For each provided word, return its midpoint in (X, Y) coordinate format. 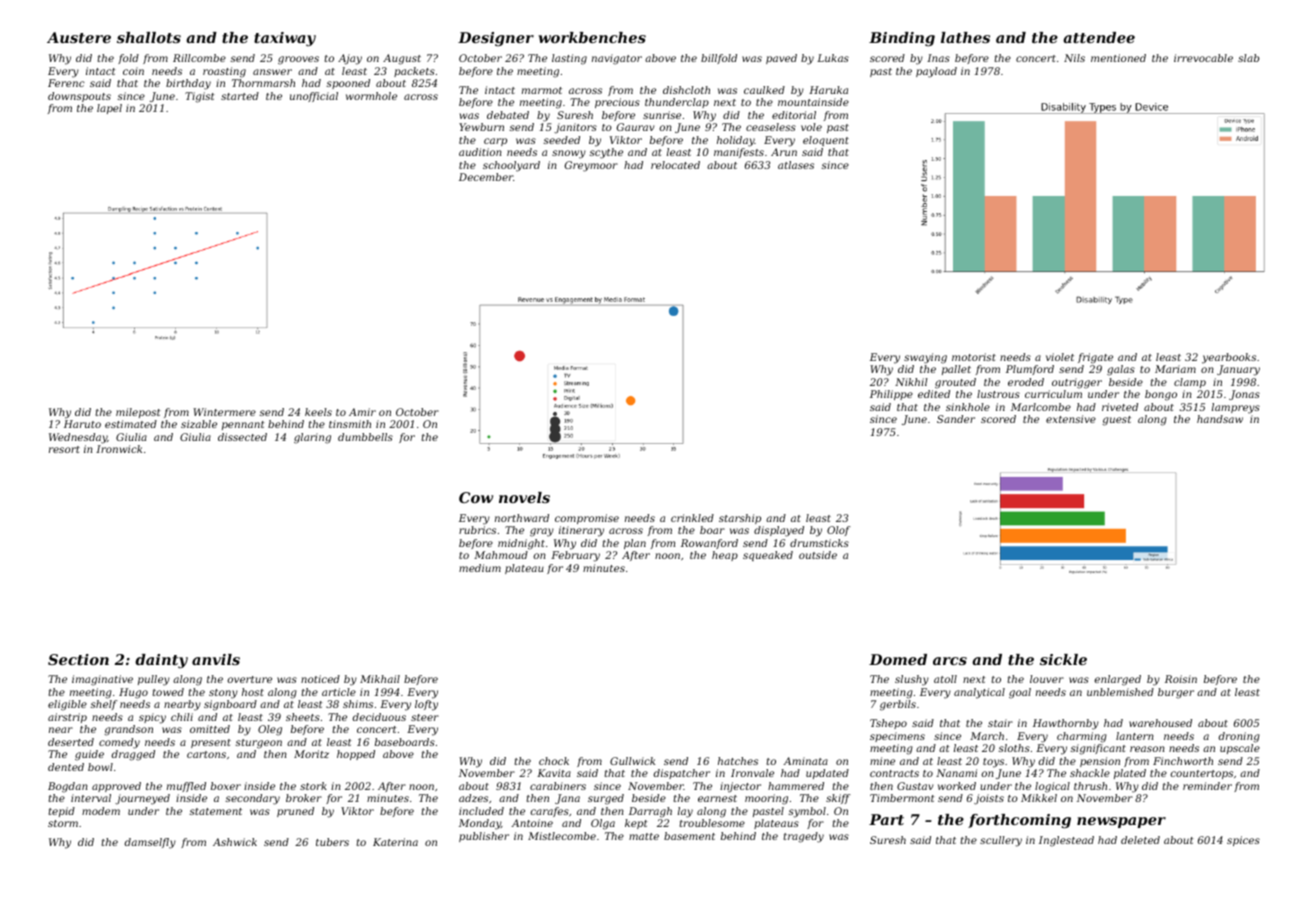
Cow (476, 497)
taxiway (285, 39)
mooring (766, 799)
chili (182, 717)
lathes (965, 37)
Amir (362, 412)
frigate (1095, 358)
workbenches (592, 37)
